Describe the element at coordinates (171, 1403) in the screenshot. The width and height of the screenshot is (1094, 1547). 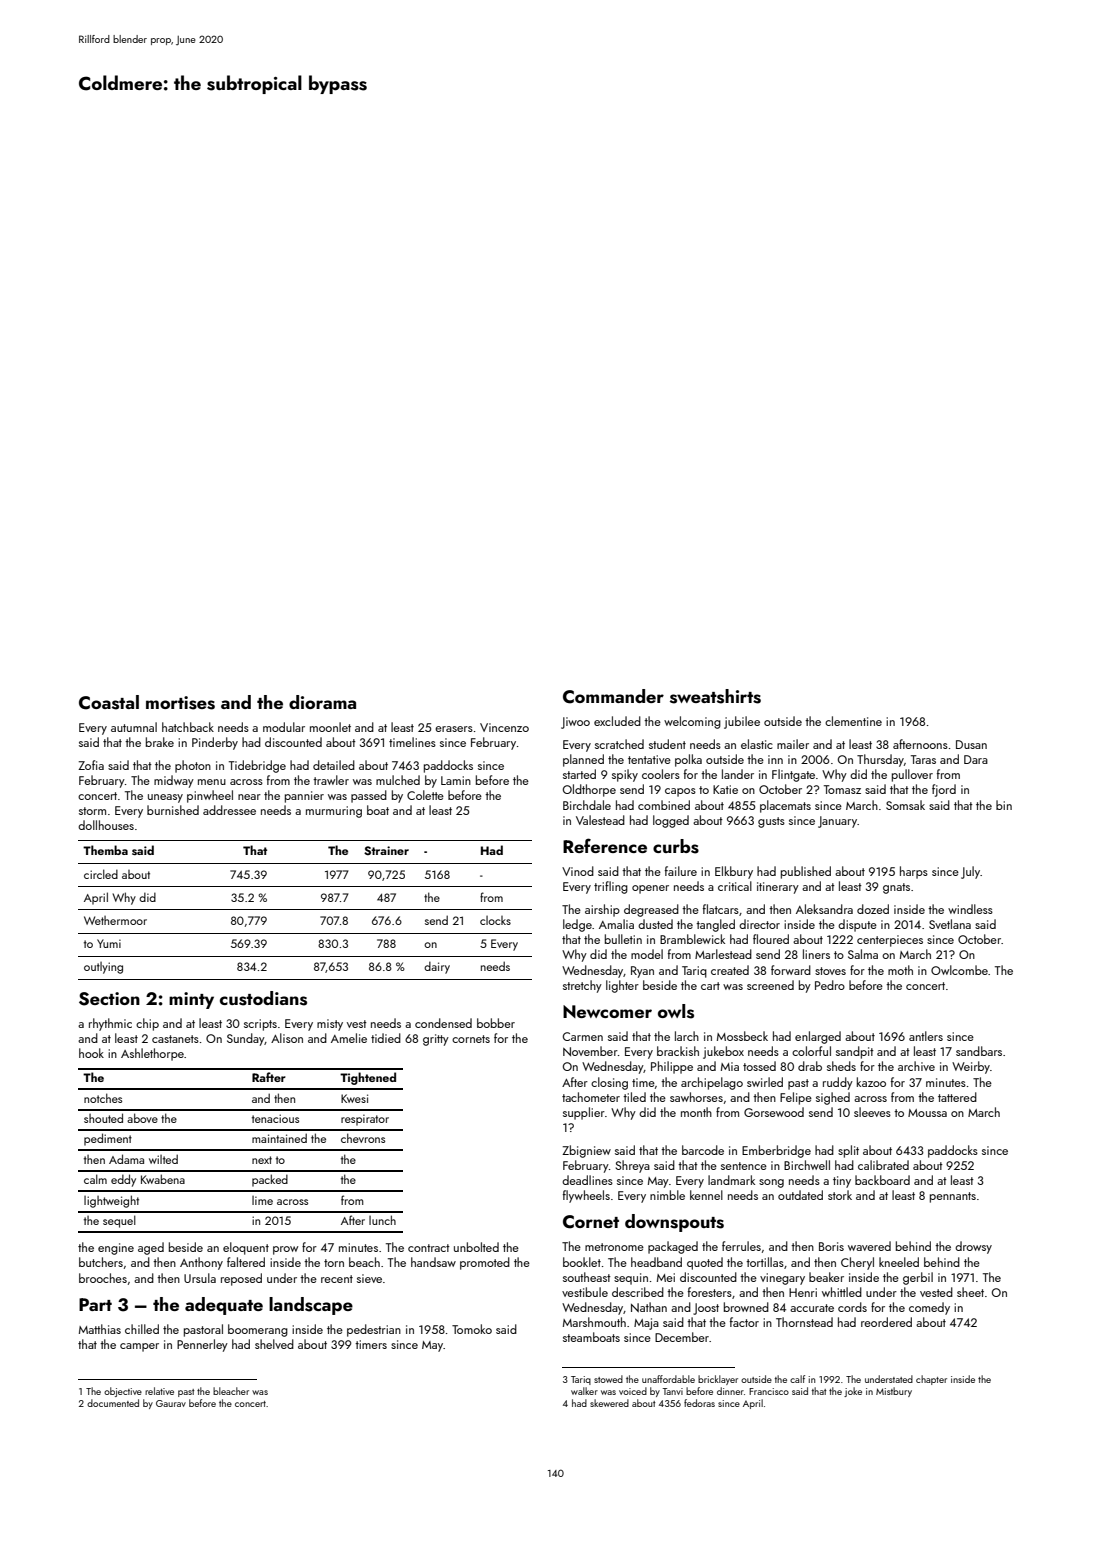
I see `Gaurav` at that location.
